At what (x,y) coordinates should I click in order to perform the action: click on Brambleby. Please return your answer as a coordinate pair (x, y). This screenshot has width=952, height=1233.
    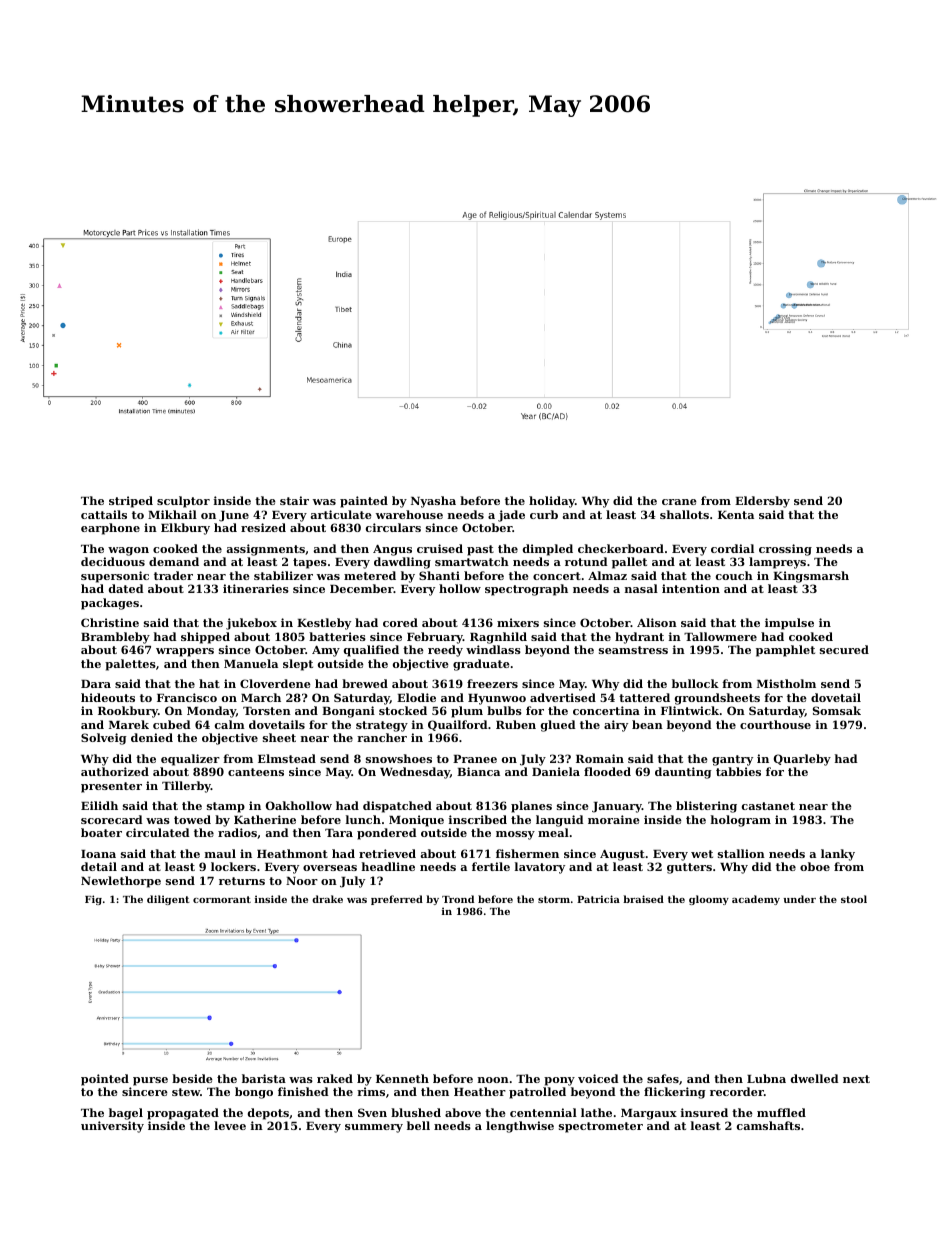
    Looking at the image, I should click on (115, 638).
